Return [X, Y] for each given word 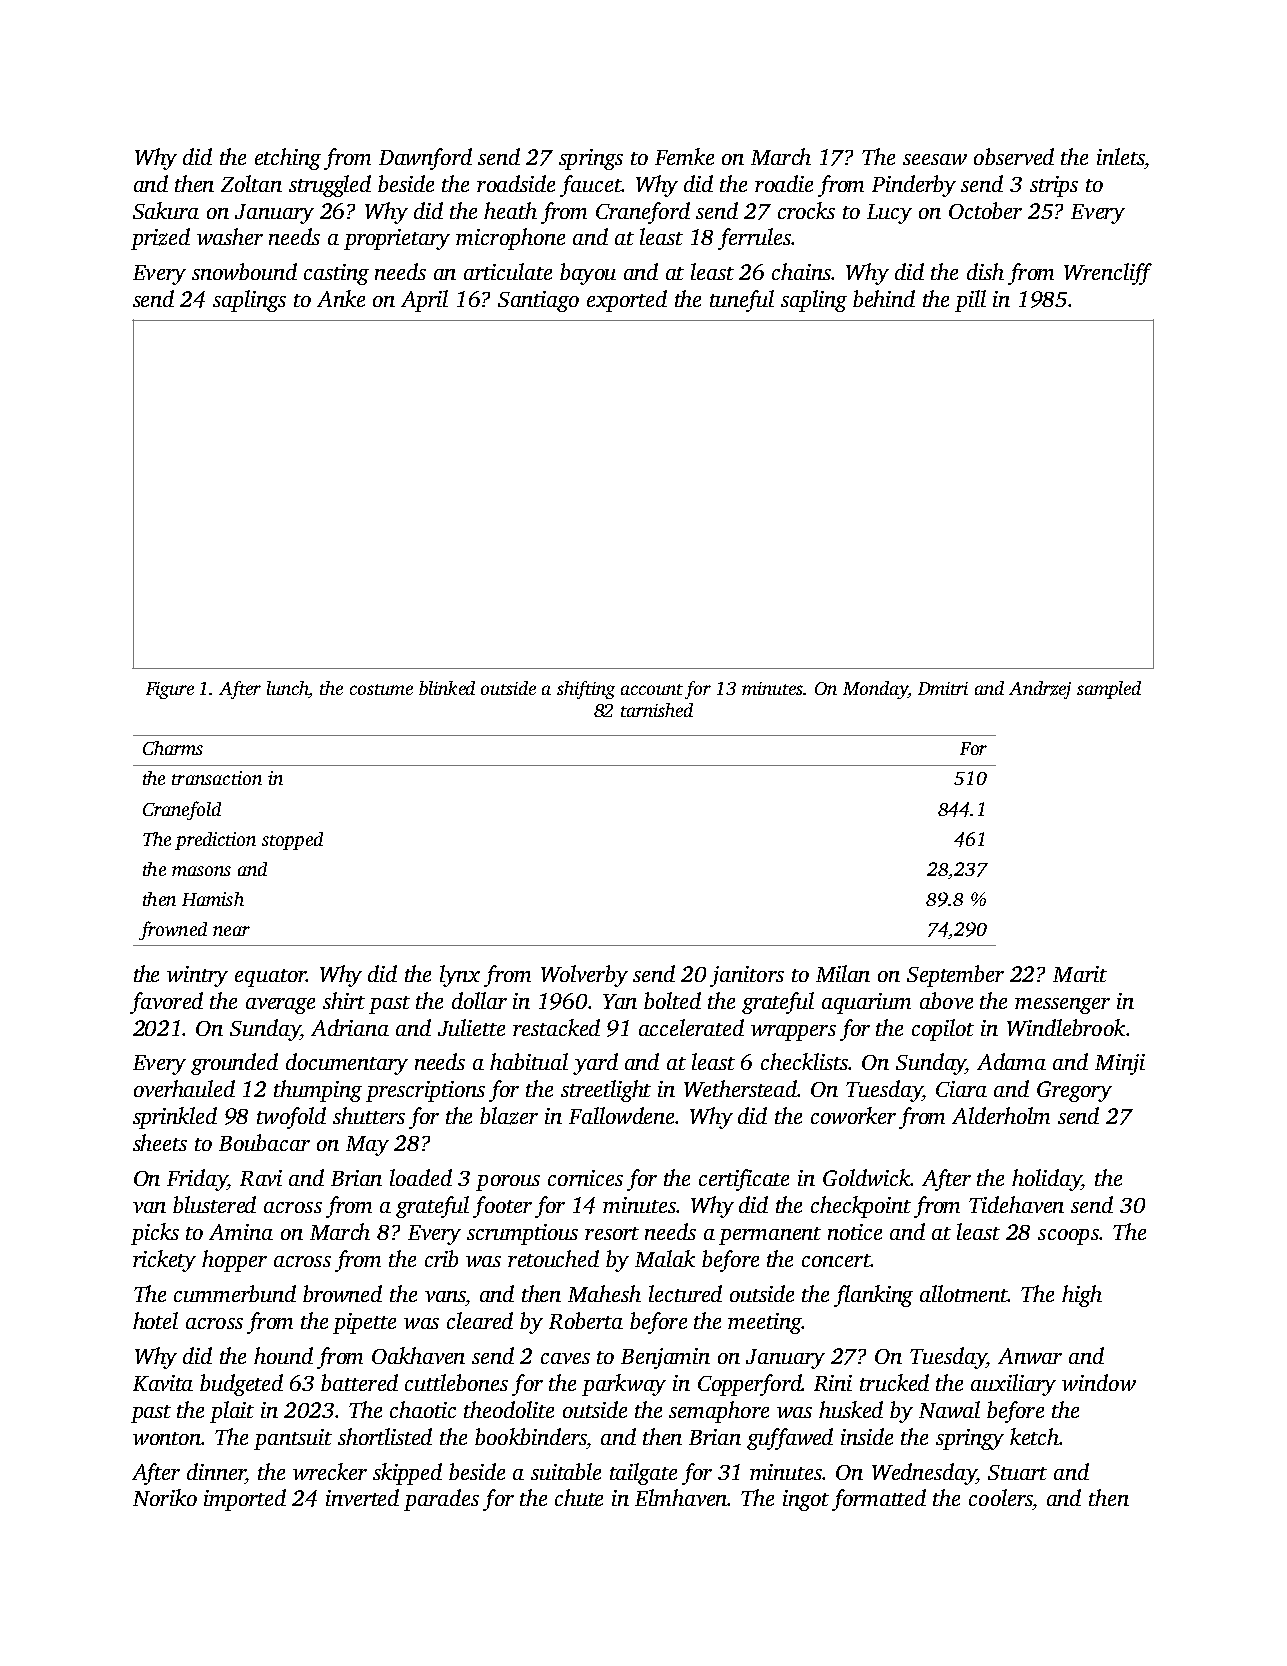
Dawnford [425, 159]
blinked [447, 688]
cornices [585, 1178]
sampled [1109, 690]
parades [441, 1500]
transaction [217, 778]
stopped [292, 841]
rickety [164, 1261]
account [652, 689]
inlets [1120, 156]
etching [288, 159]
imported [245, 1500]
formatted [879, 1500]
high [1082, 1296]
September [955, 976]
